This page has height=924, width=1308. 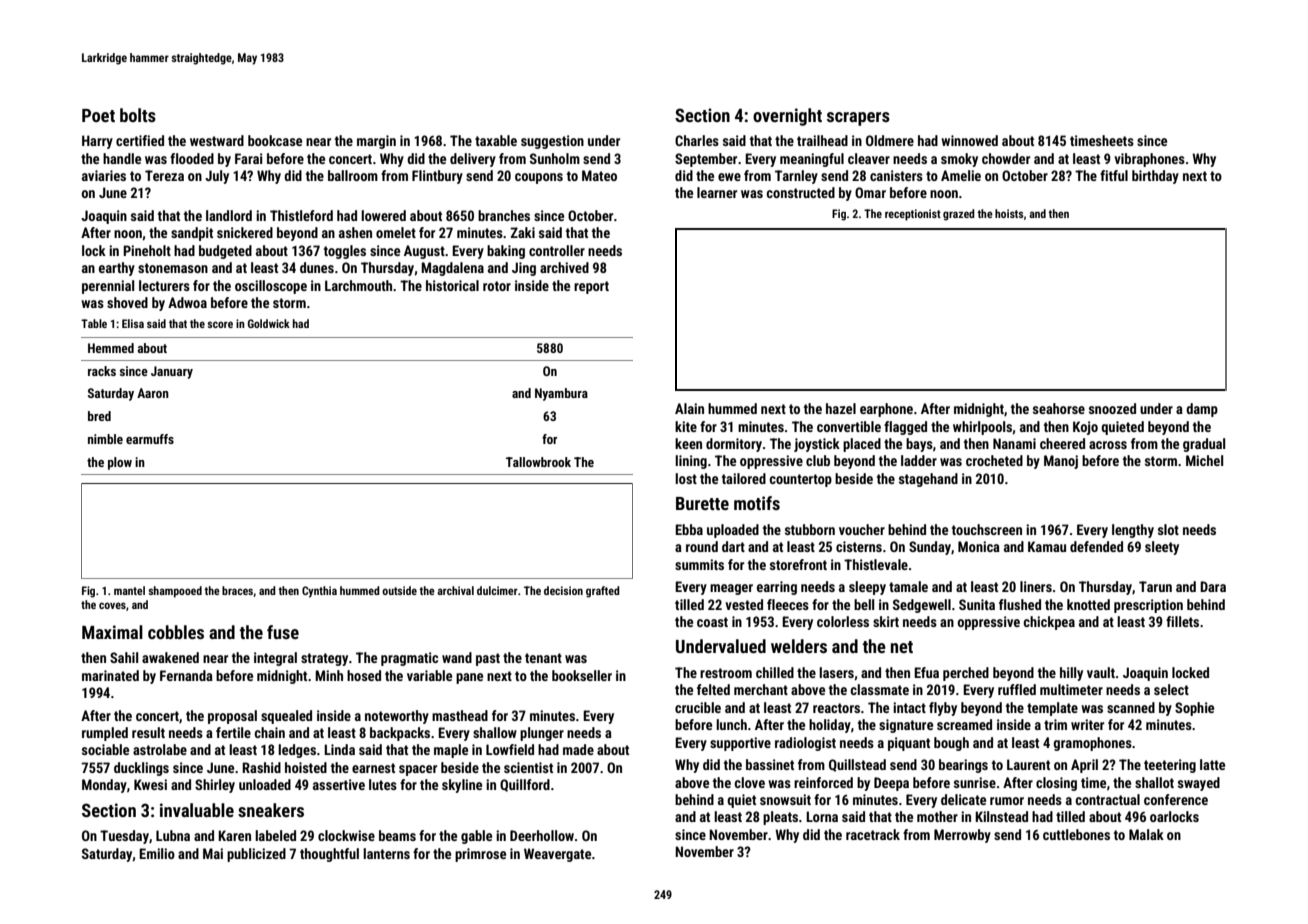 I want to click on winnowed, so click(x=969, y=140).
